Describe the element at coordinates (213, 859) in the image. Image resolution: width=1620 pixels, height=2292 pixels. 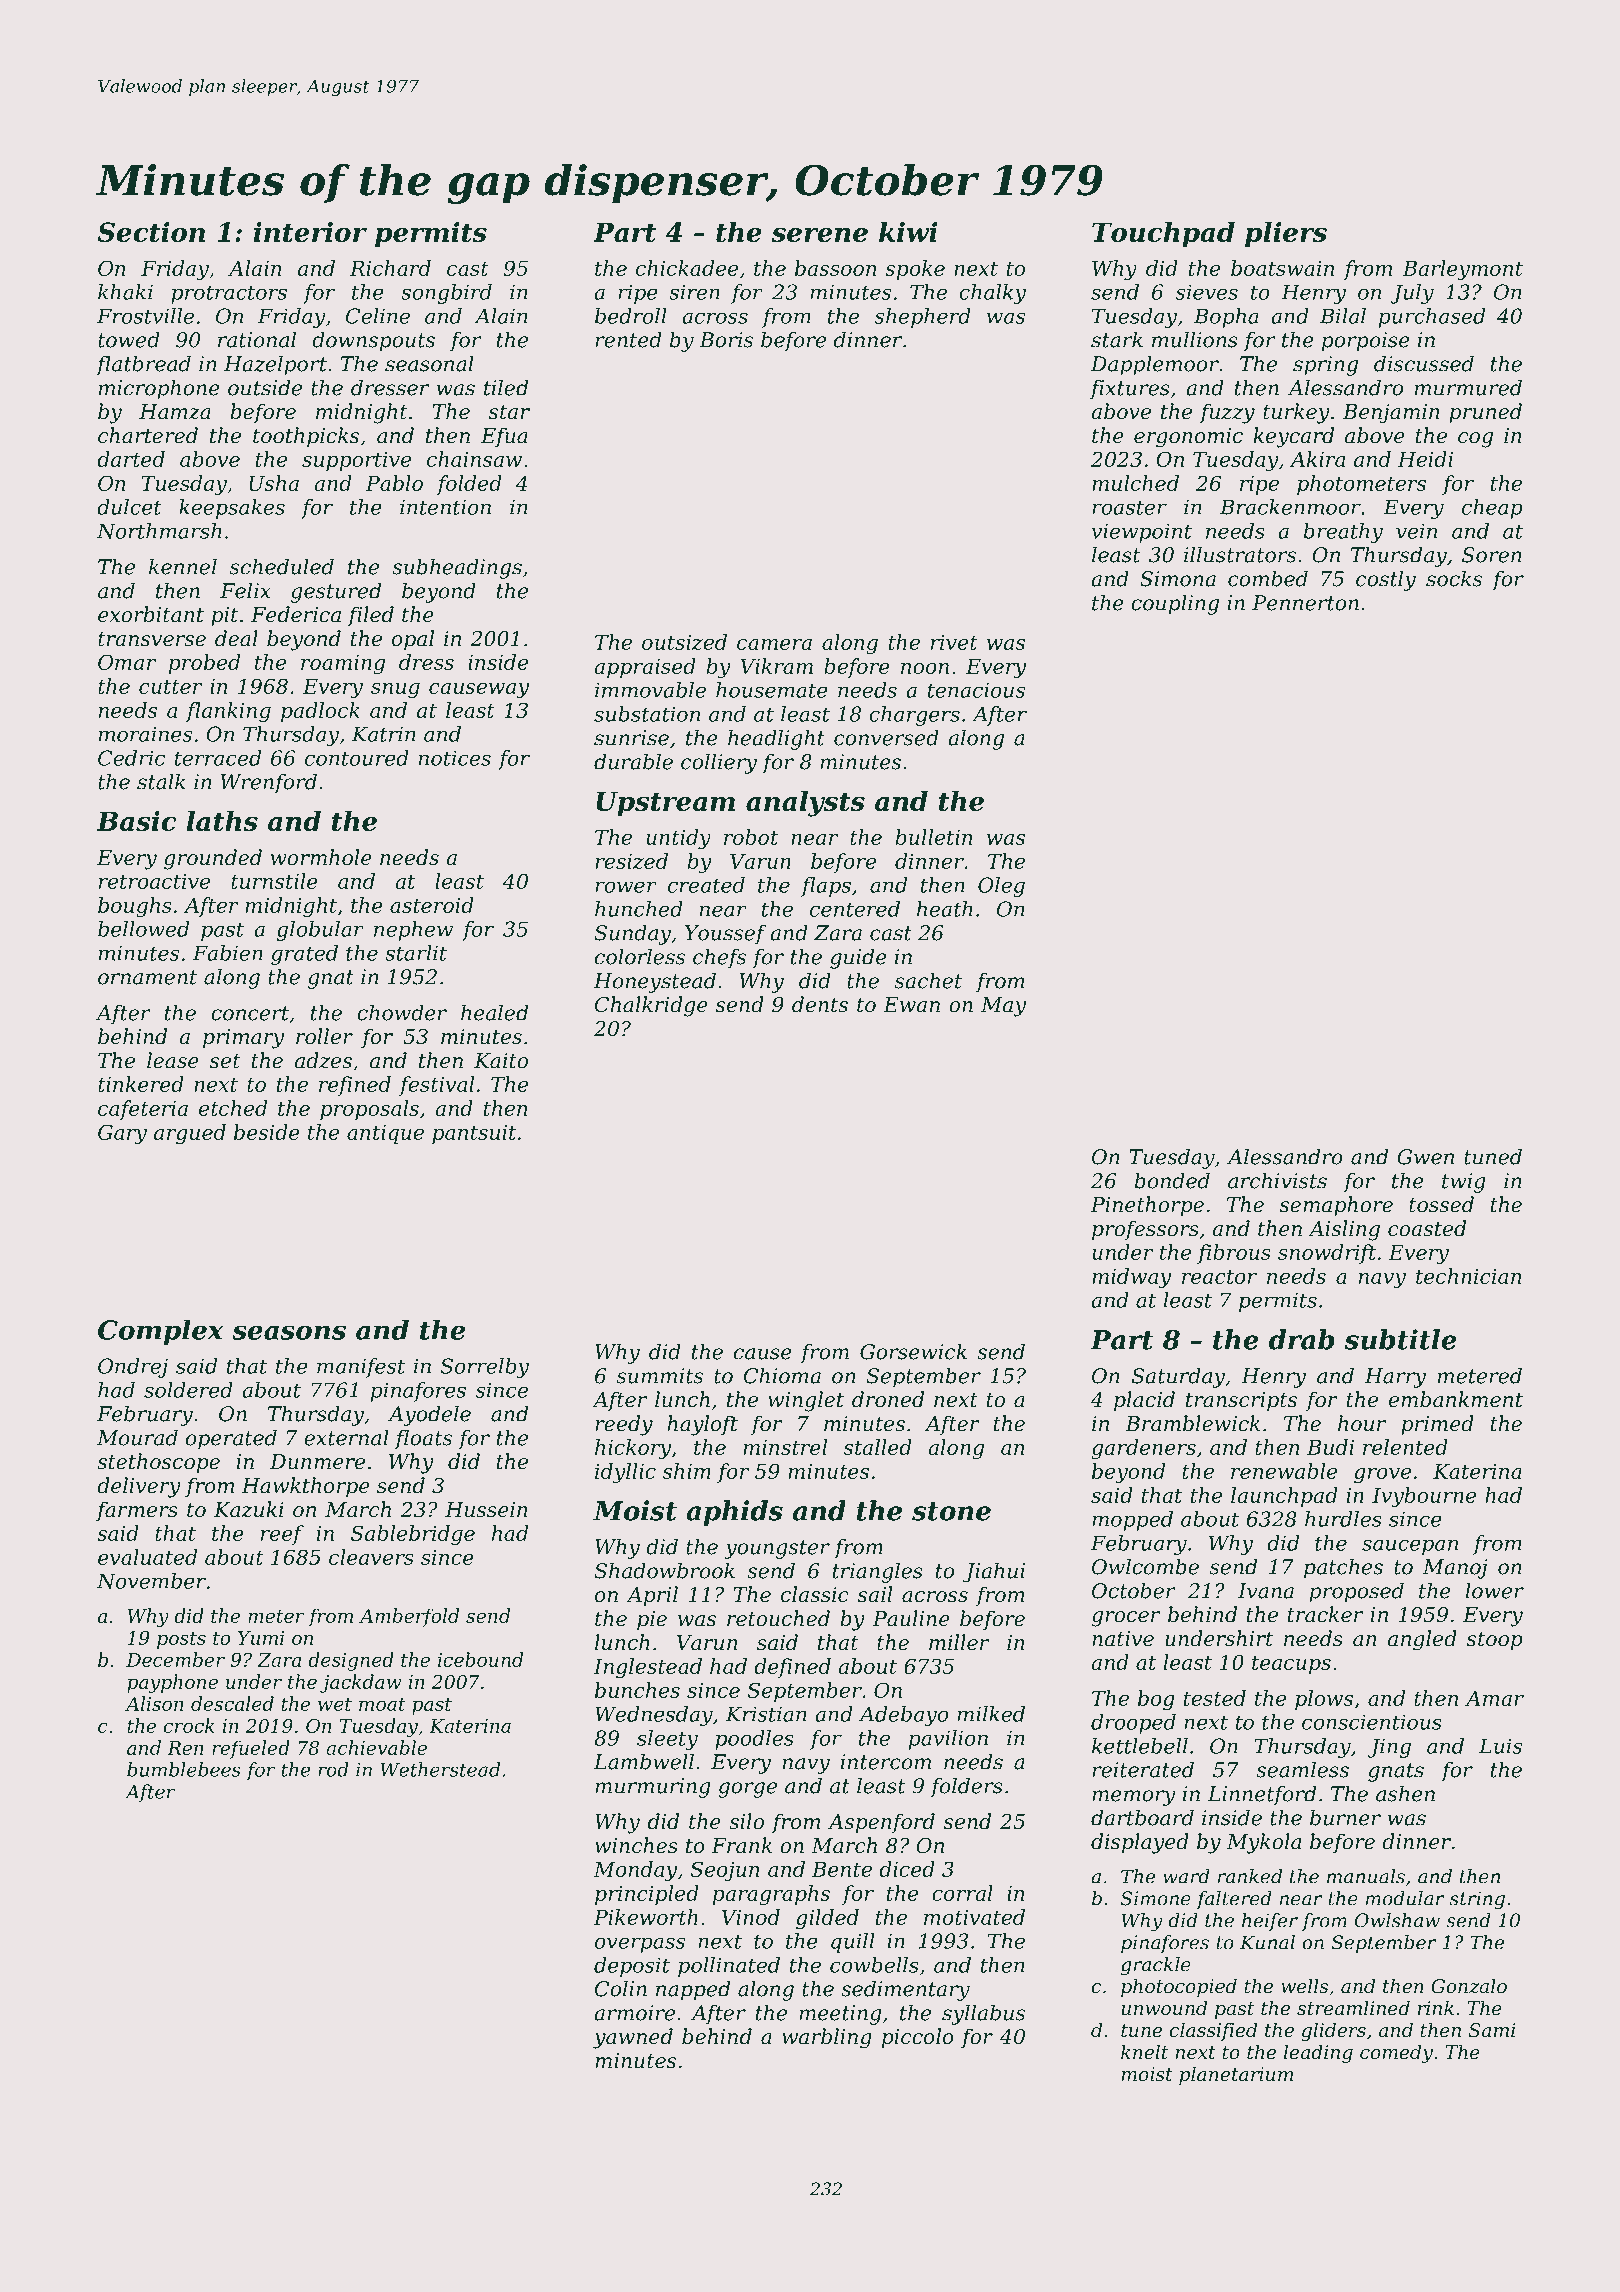
I see `grounded` at that location.
